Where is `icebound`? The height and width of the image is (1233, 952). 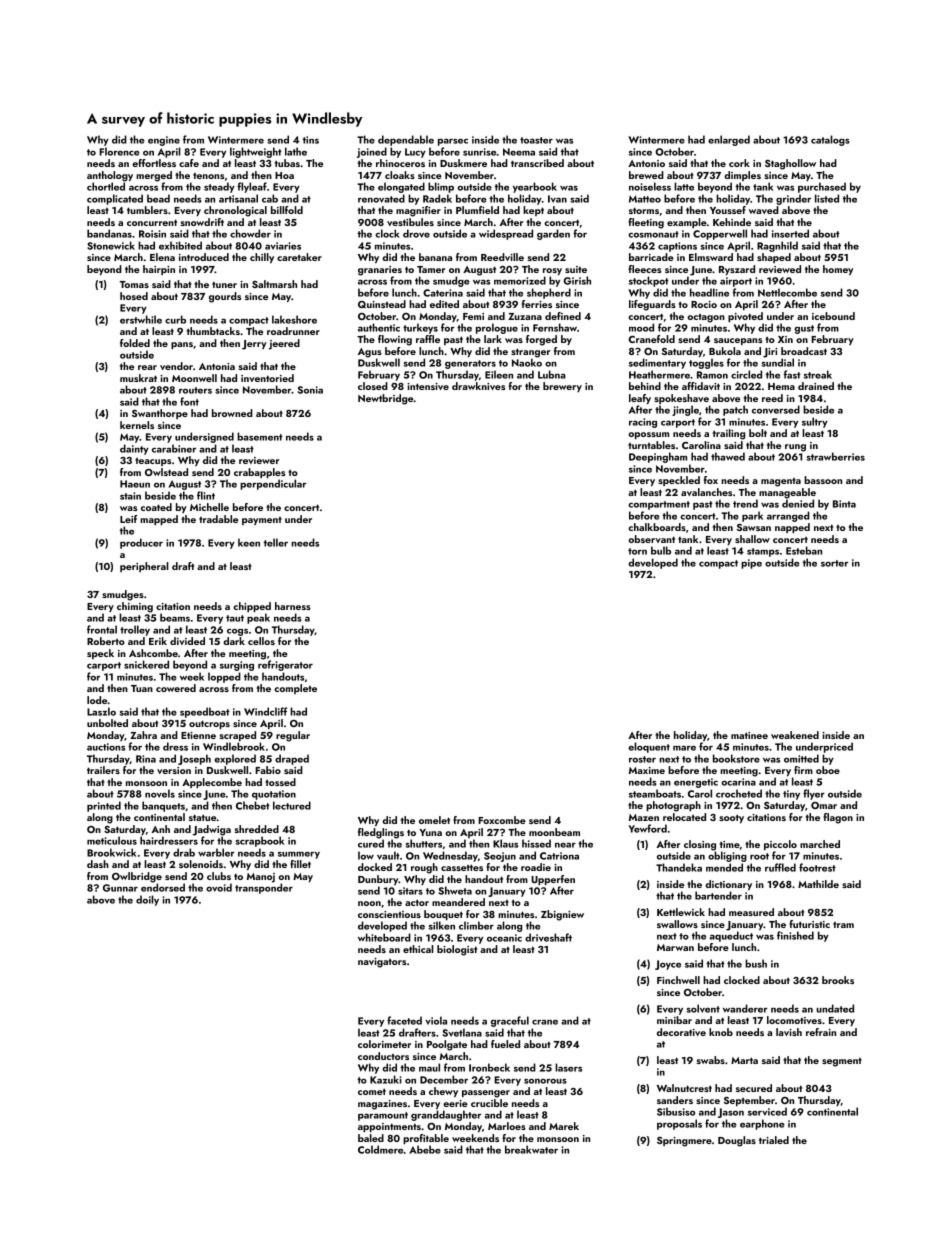
icebound is located at coordinates (833, 316).
